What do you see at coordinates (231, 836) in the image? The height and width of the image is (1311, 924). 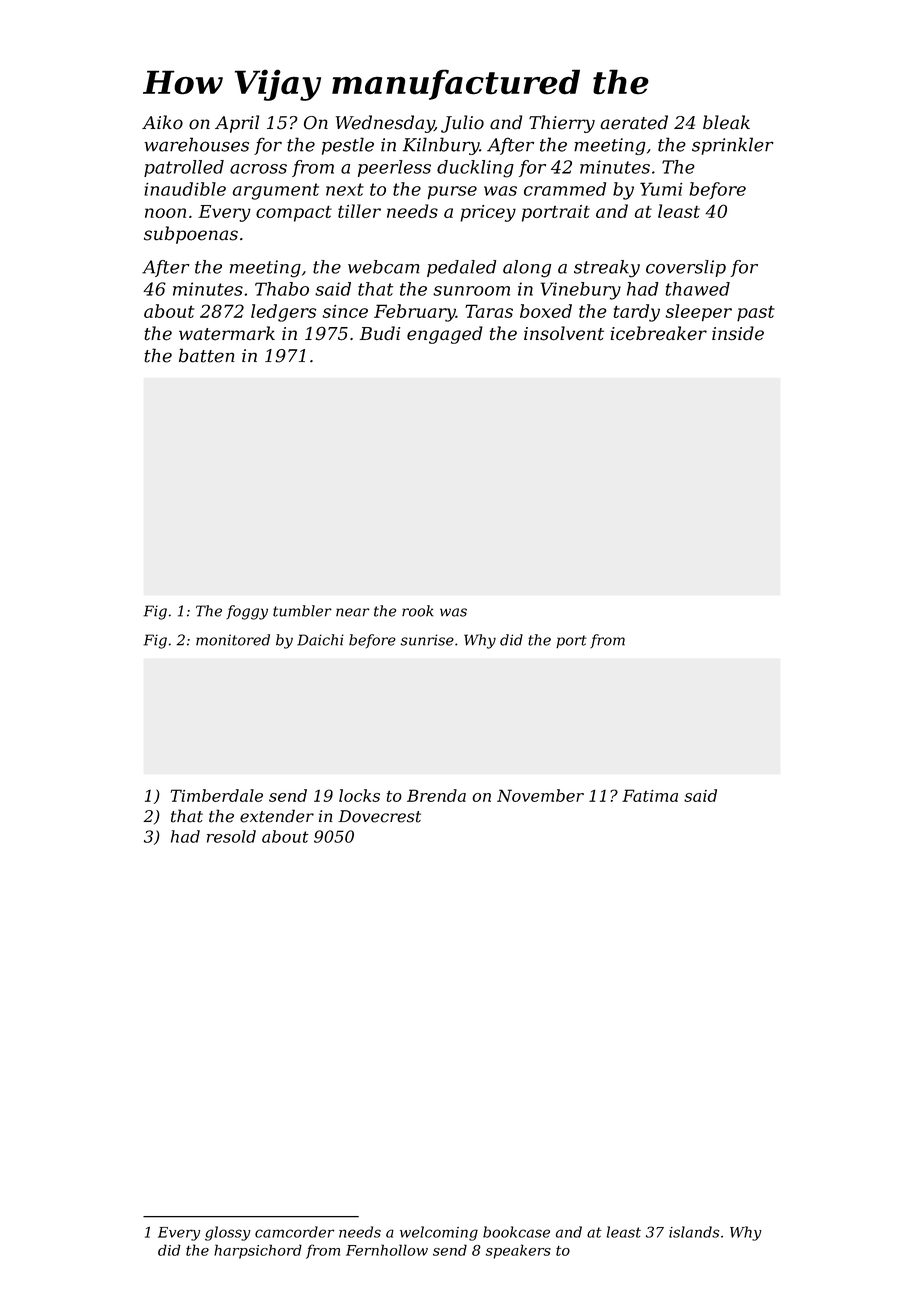 I see `resold` at bounding box center [231, 836].
